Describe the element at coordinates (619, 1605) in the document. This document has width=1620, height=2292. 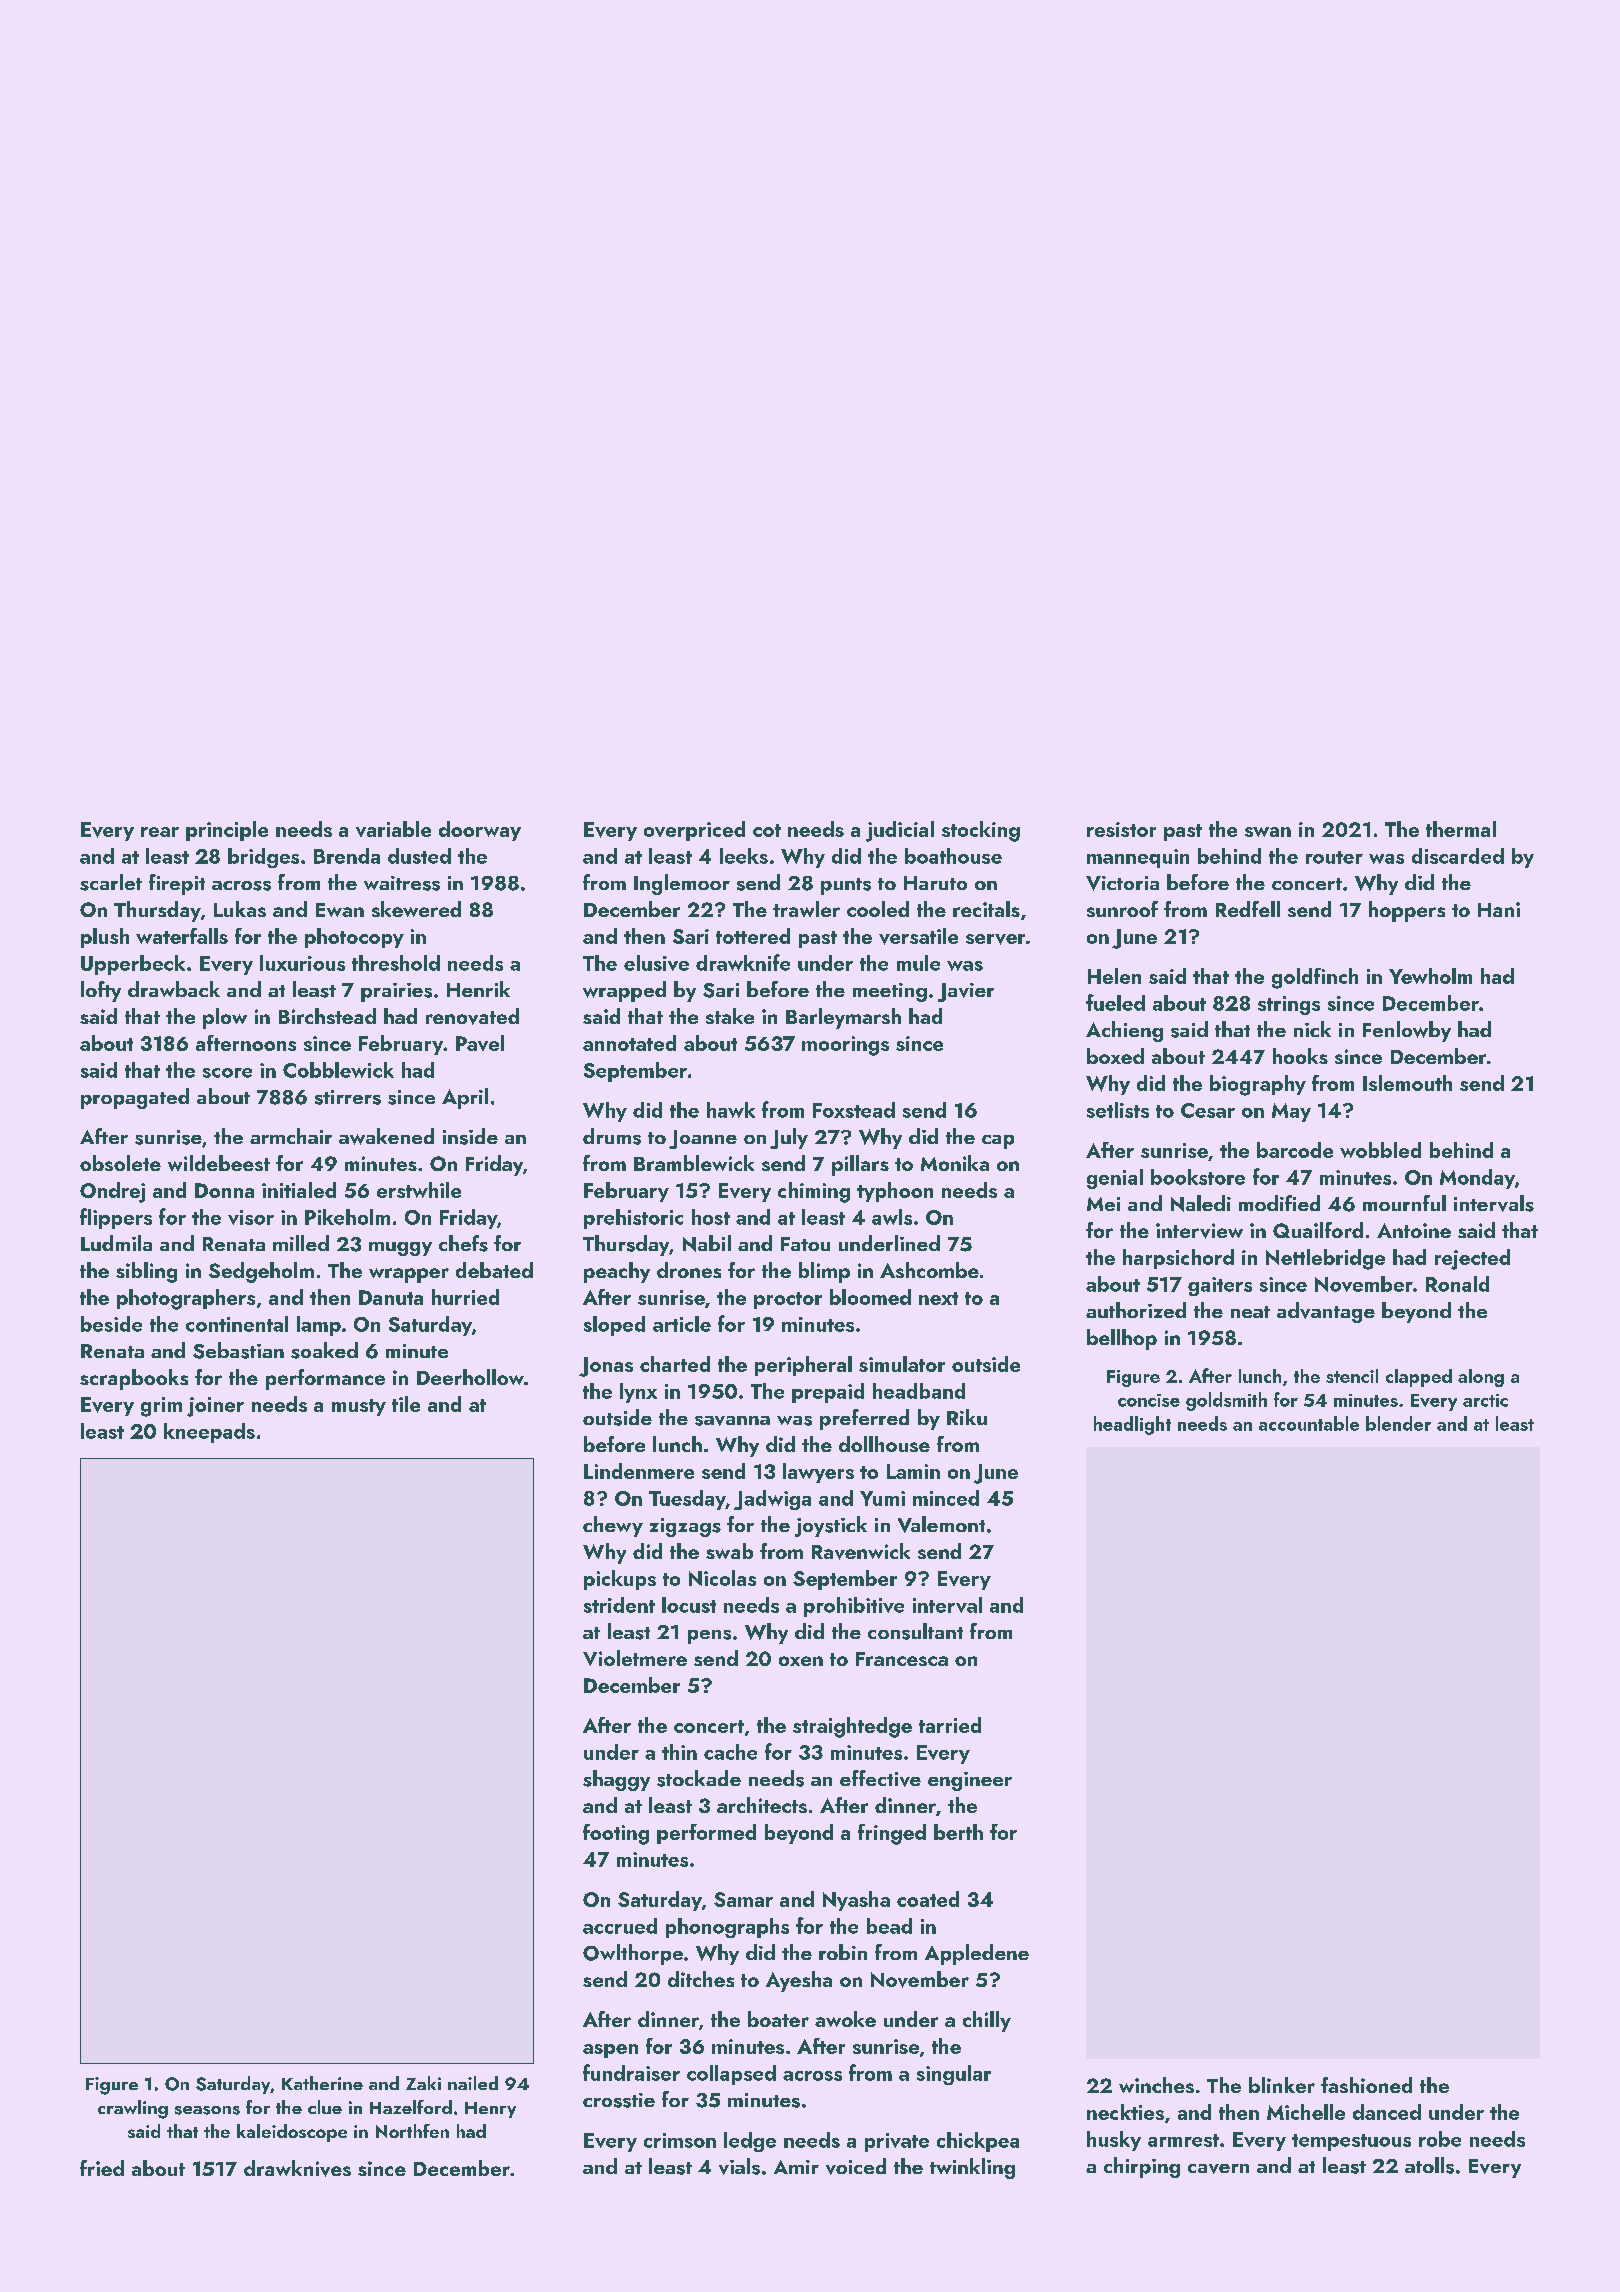
I see `strident` at that location.
